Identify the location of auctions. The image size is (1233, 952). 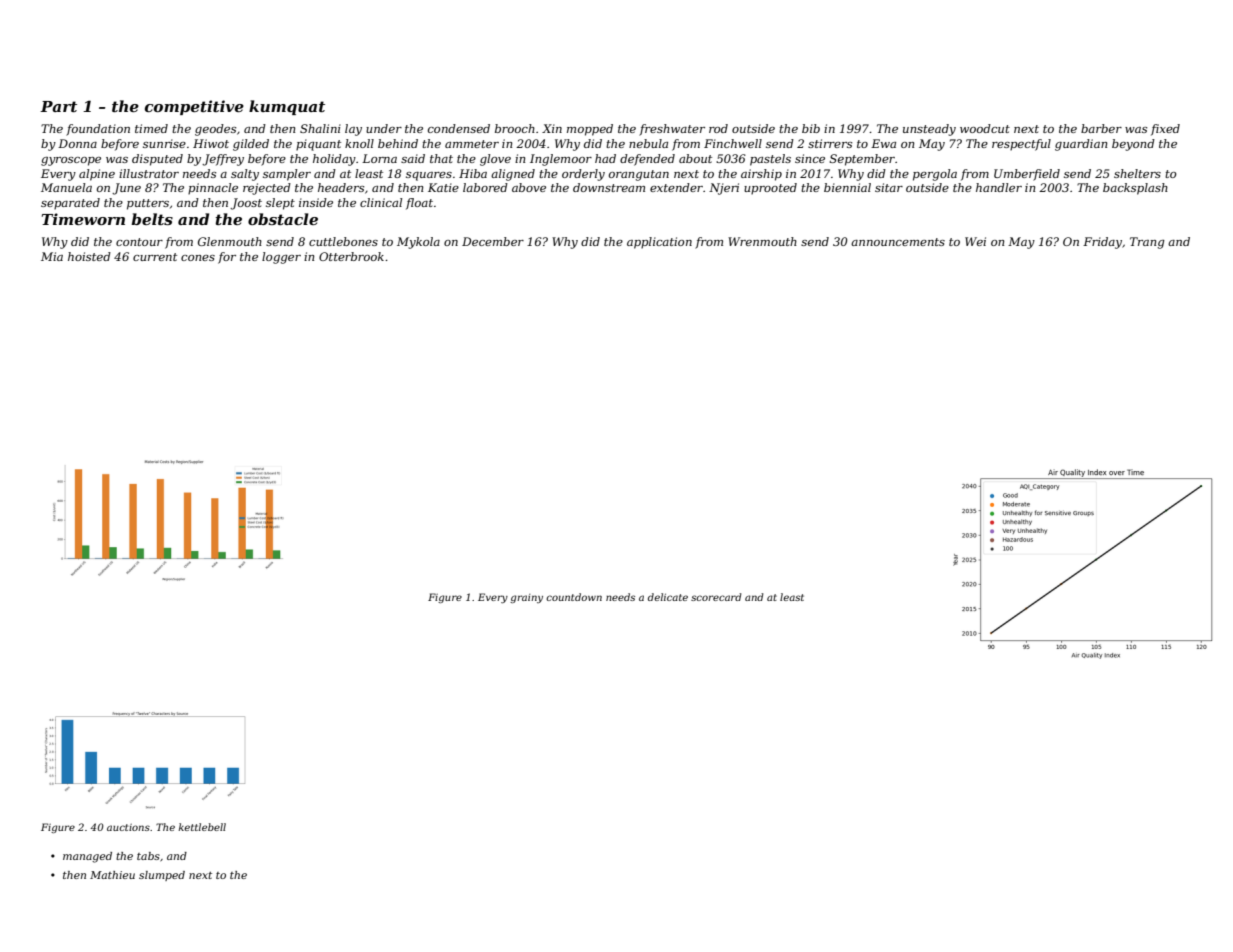
(128, 827).
